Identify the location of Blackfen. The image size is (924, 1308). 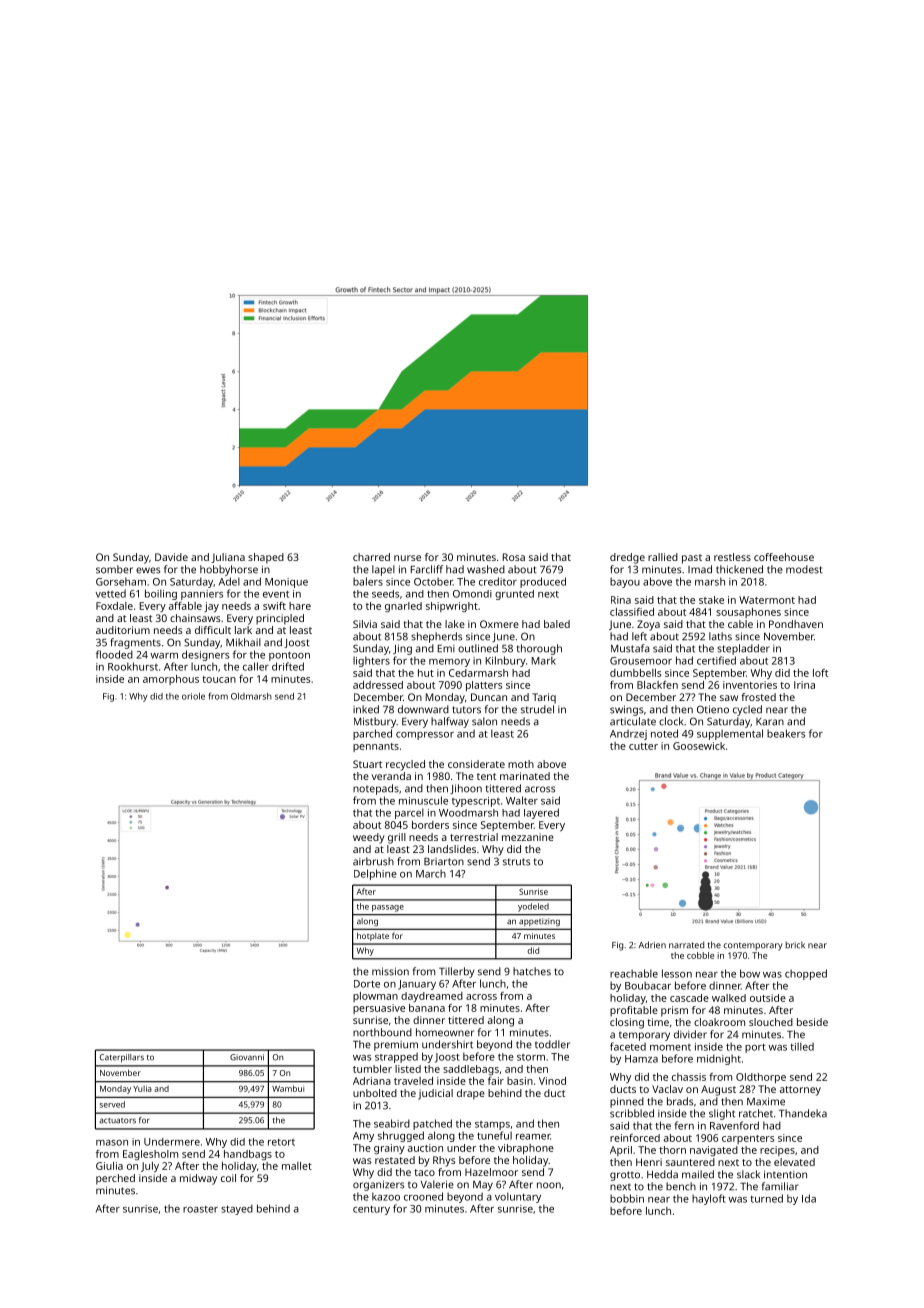
(657, 685).
